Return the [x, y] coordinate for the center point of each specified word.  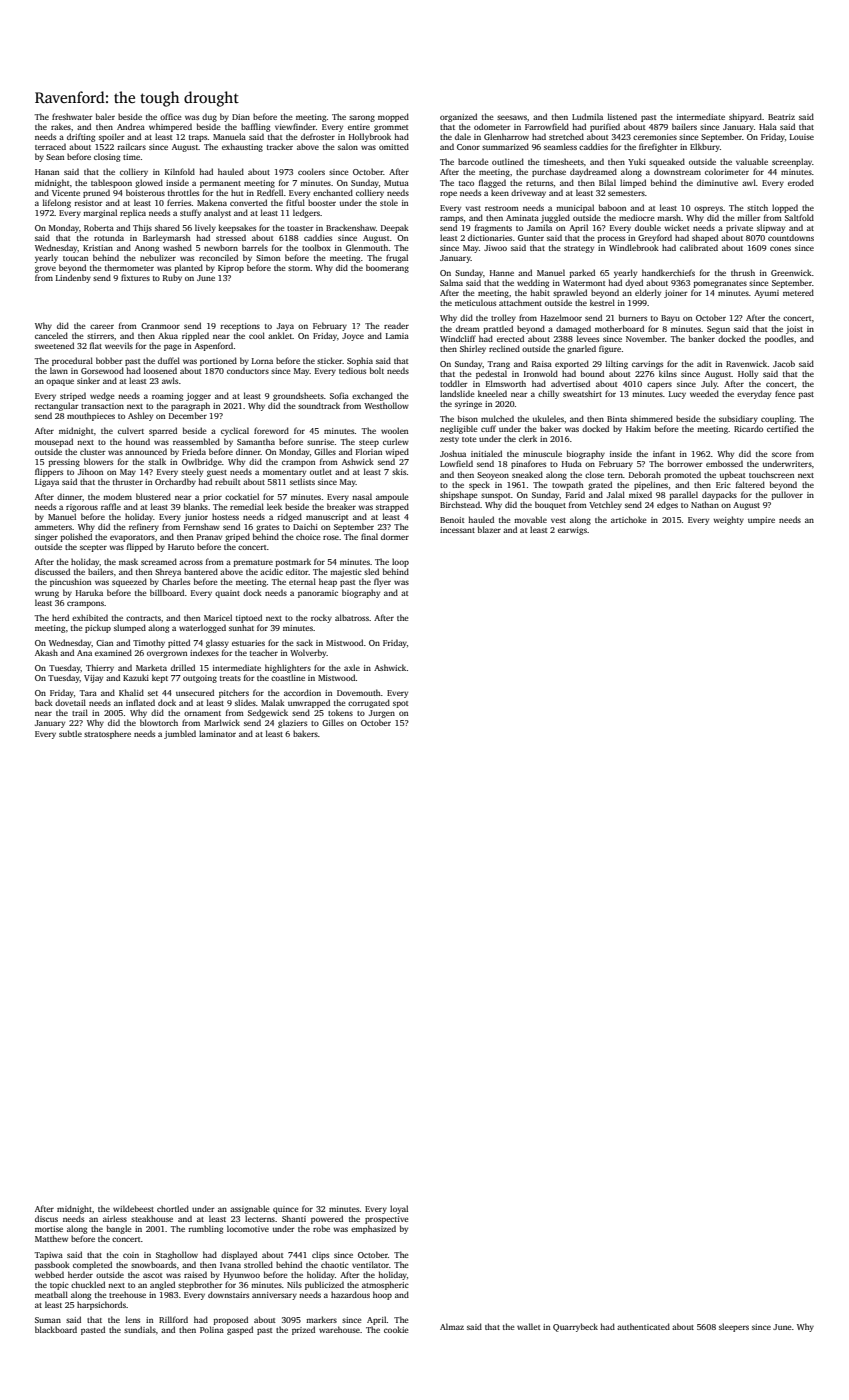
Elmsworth [506, 383]
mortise [49, 1229]
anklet [280, 335]
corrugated [369, 703]
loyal [399, 1209]
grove [45, 269]
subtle [70, 733]
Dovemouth [359, 692]
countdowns [791, 237]
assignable [249, 1209]
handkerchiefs [668, 272]
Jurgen [382, 714]
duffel [169, 360]
